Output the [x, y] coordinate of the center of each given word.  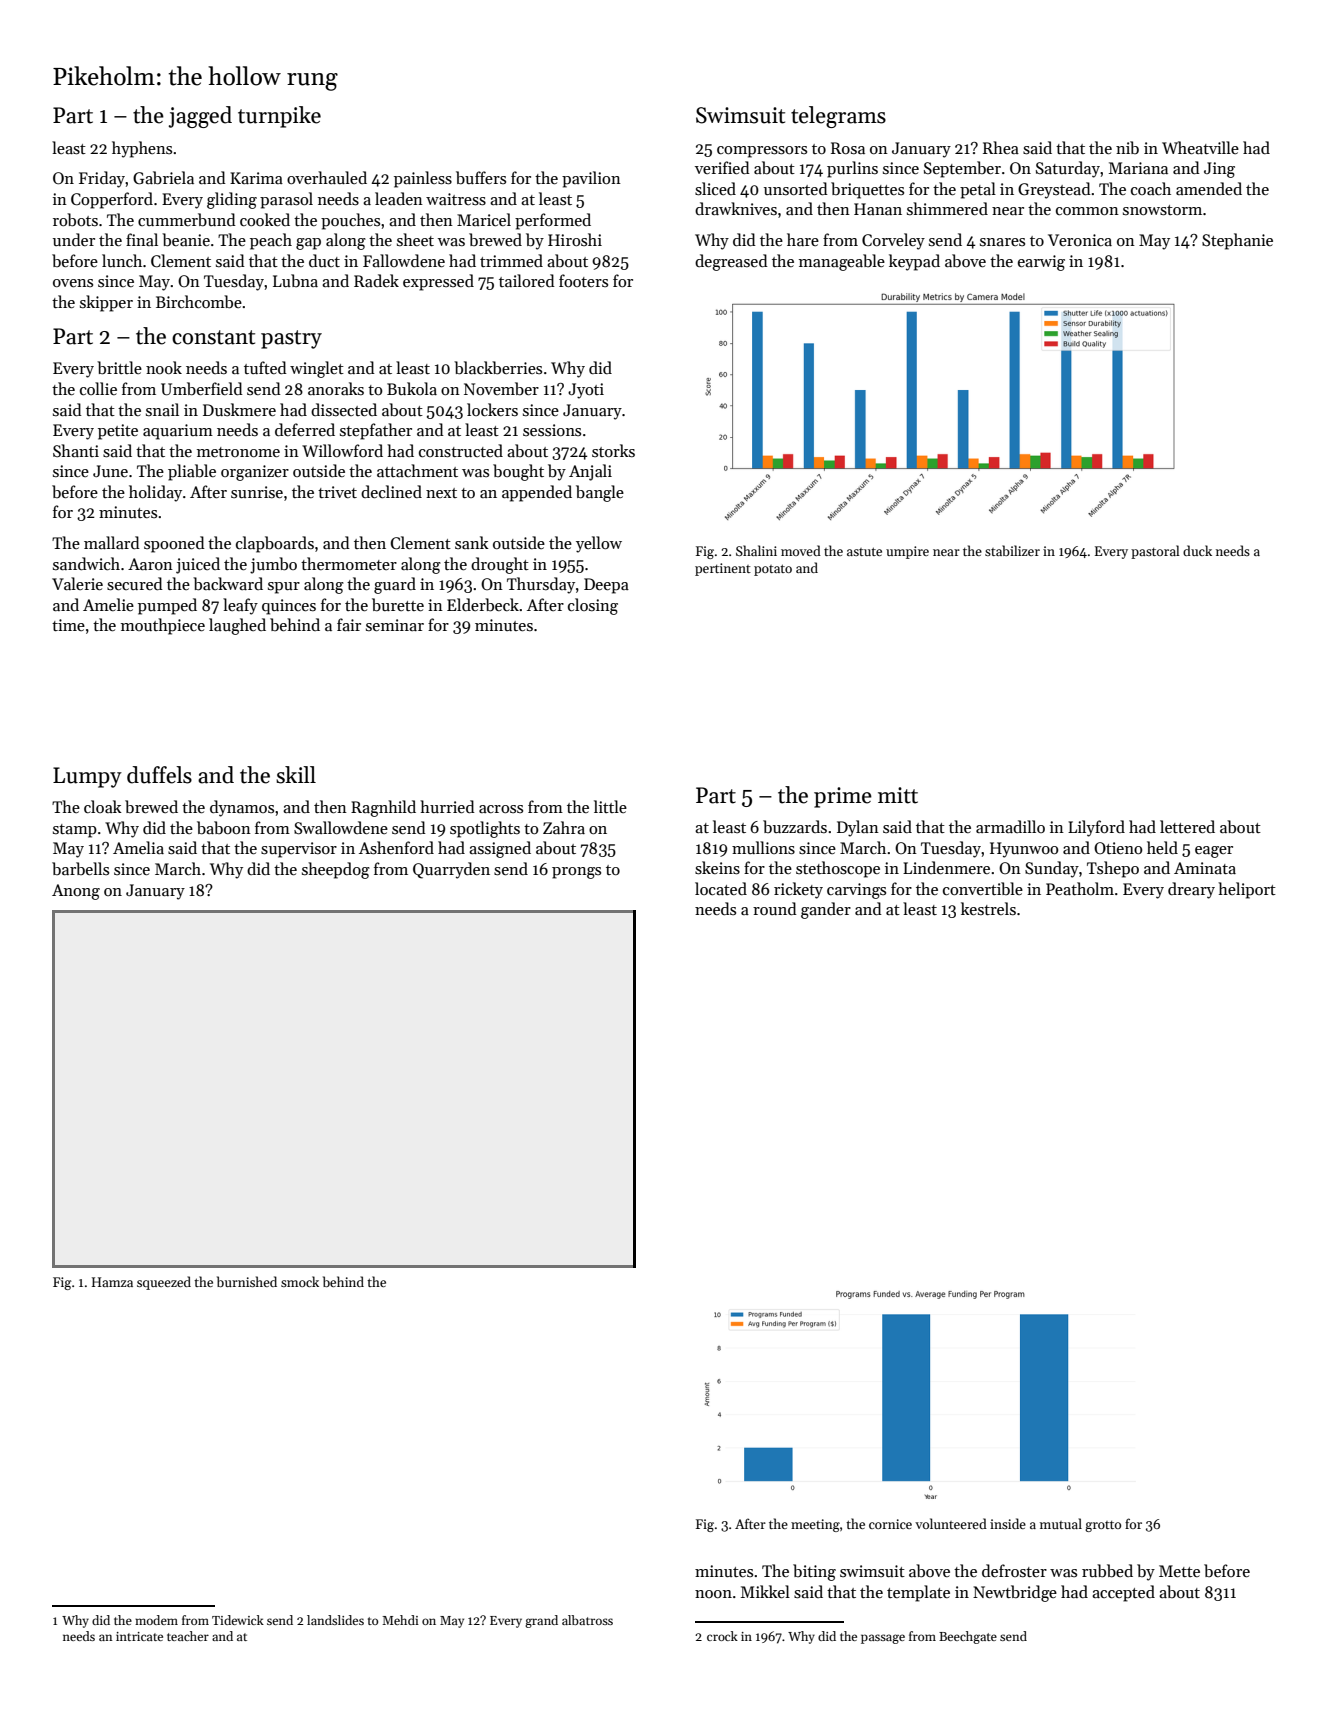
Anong [76, 892]
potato [773, 570]
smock [300, 1281]
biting [814, 1572]
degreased [731, 262]
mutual [1061, 1523]
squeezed [164, 1283]
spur [284, 588]
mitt [898, 795]
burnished [247, 1281]
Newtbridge [1015, 1593]
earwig [1041, 263]
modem [156, 1620]
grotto [1103, 1526]
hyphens [142, 149]
